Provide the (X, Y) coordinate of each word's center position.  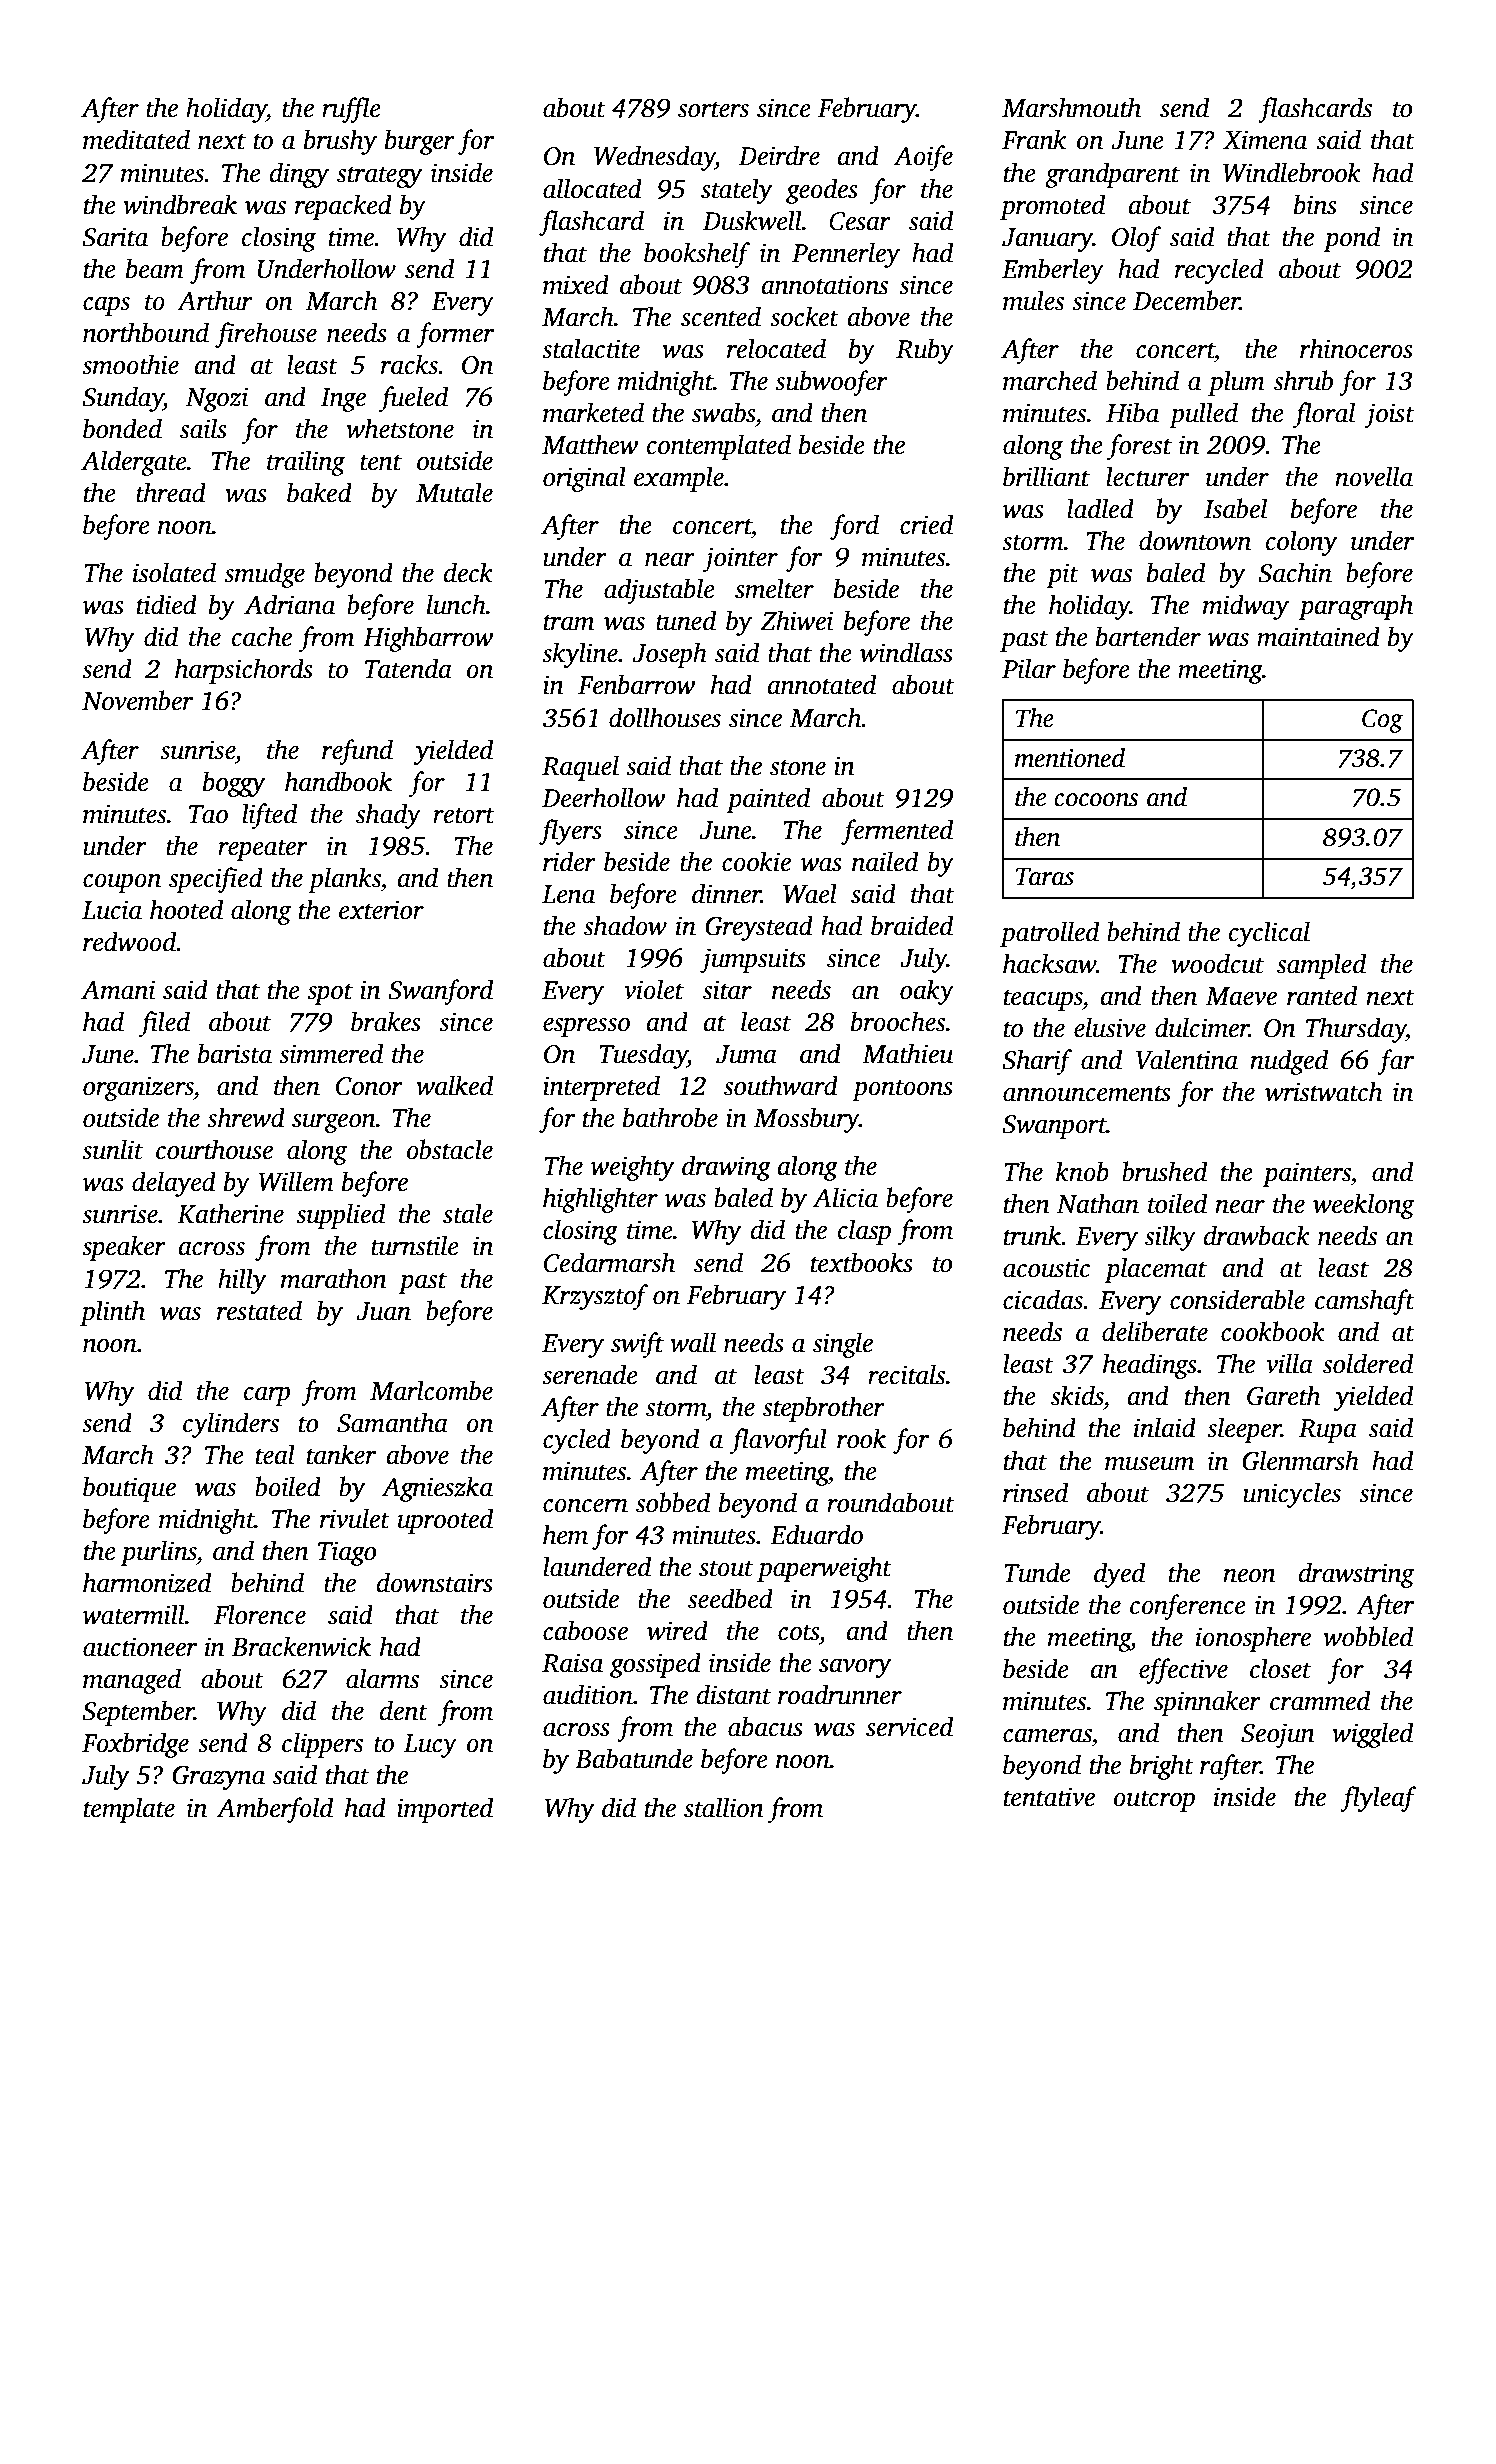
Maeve (1241, 996)
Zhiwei (797, 620)
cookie (756, 861)
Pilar (1029, 668)
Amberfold (275, 1810)
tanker (341, 1454)
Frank (1034, 139)
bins (1315, 204)
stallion (724, 1807)
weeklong (1364, 1206)
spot (330, 994)
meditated (136, 139)
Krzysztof (595, 1297)
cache (262, 636)
